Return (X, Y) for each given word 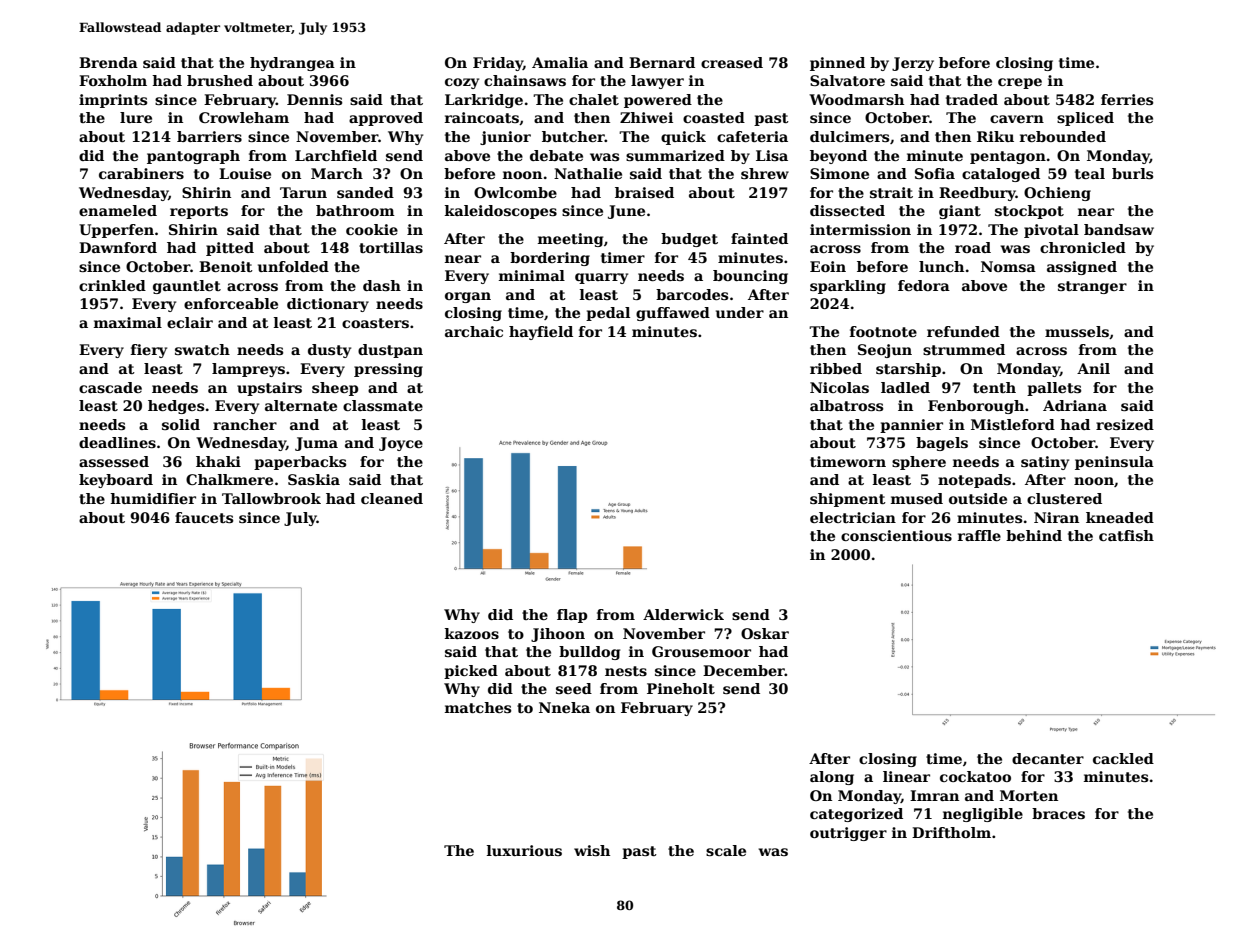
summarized (675, 155)
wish (592, 850)
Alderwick (683, 614)
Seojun (885, 351)
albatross (846, 405)
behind (1034, 535)
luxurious (524, 850)
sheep (335, 389)
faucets (204, 517)
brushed (220, 80)
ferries (1127, 99)
